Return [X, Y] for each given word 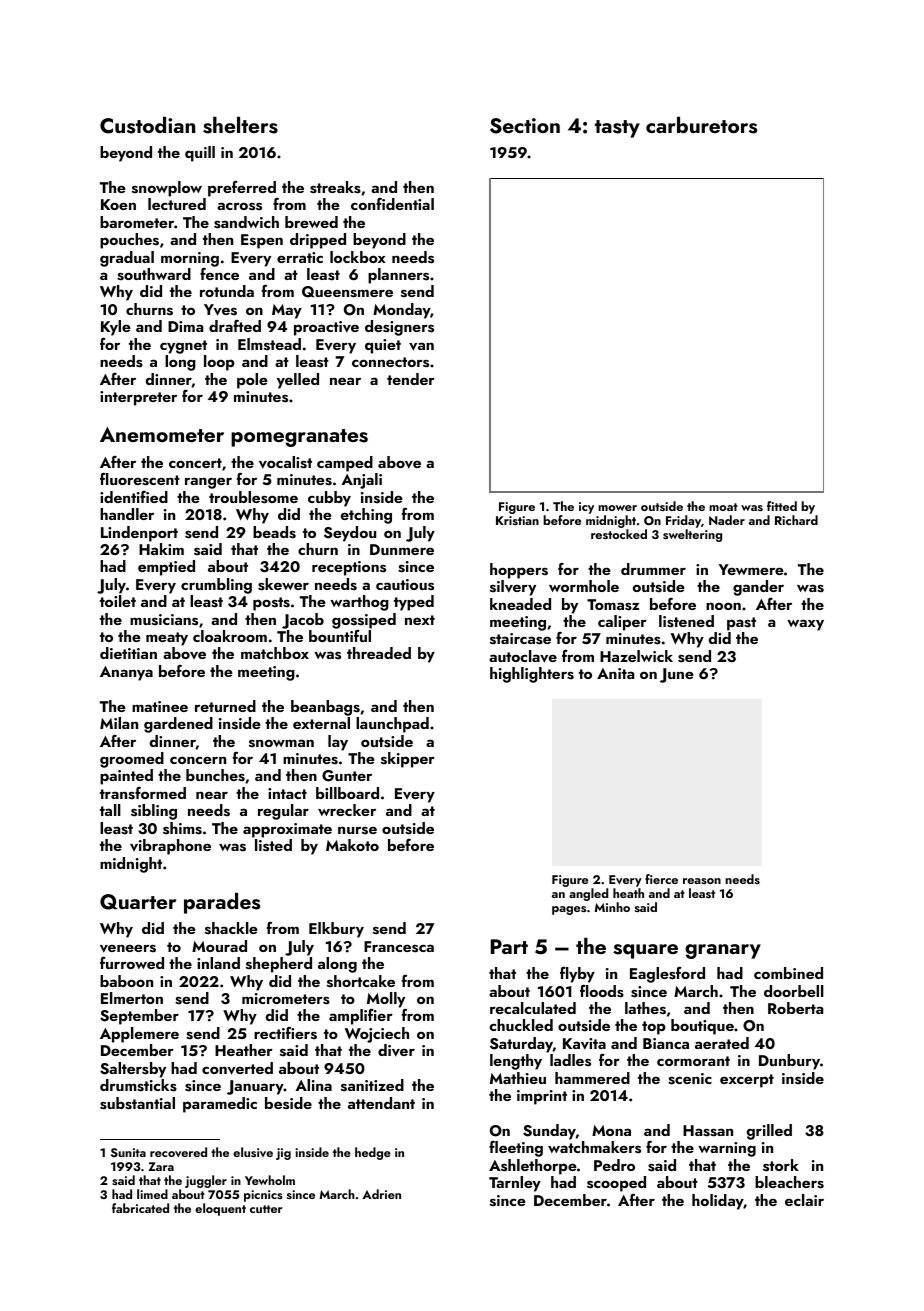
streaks [335, 187]
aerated [722, 1043]
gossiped [364, 621]
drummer [653, 569]
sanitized [372, 1085]
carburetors [701, 125]
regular [283, 812]
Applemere [139, 1035]
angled [588, 894]
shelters [240, 125]
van [421, 346]
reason [702, 881]
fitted [782, 506]
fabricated [140, 1208]
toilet [118, 601]
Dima [185, 326]
